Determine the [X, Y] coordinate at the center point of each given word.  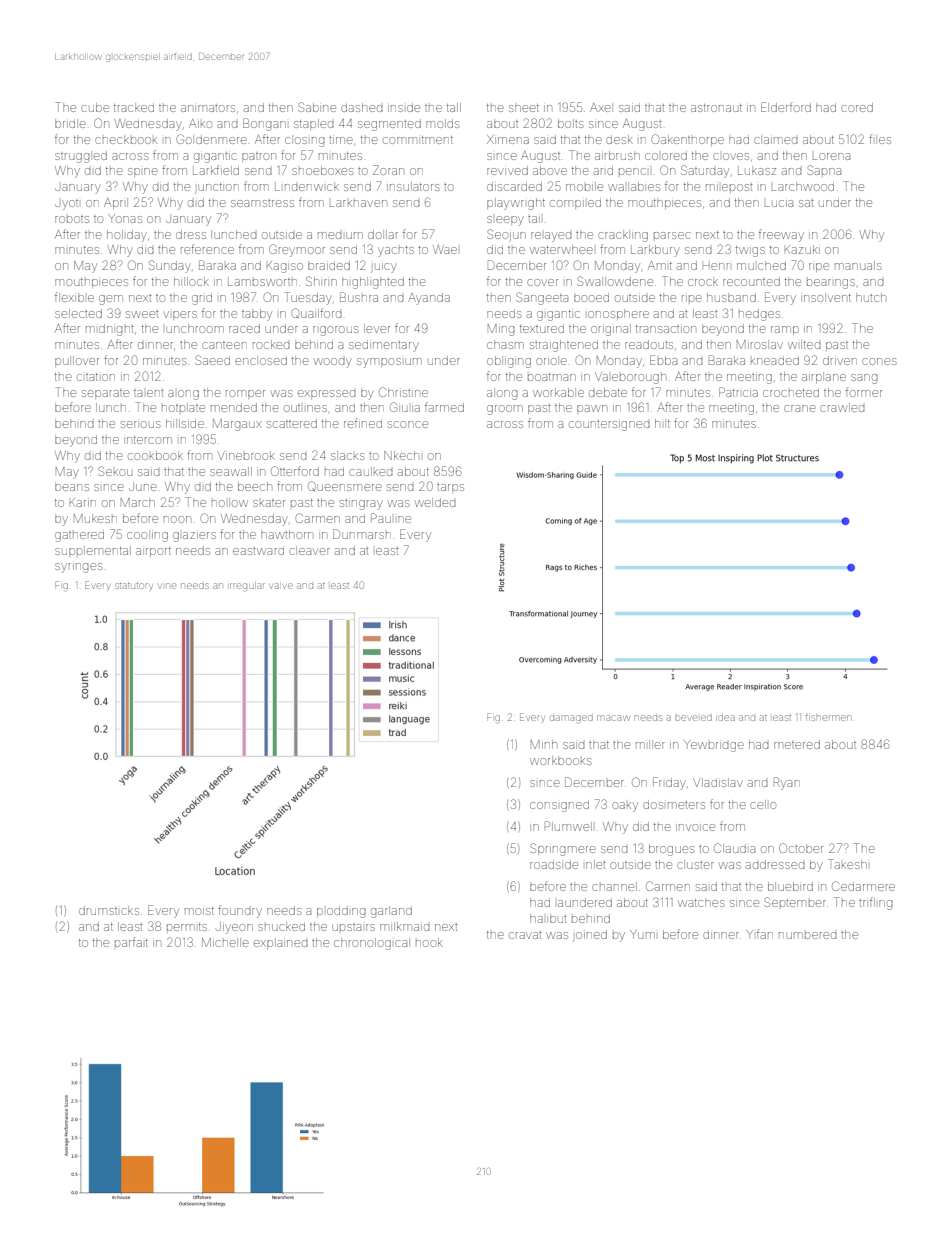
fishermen [828, 717]
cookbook [155, 455]
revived [507, 170]
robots [72, 219]
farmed [444, 407]
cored [857, 107]
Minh [544, 744]
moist [199, 911]
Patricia [738, 392]
